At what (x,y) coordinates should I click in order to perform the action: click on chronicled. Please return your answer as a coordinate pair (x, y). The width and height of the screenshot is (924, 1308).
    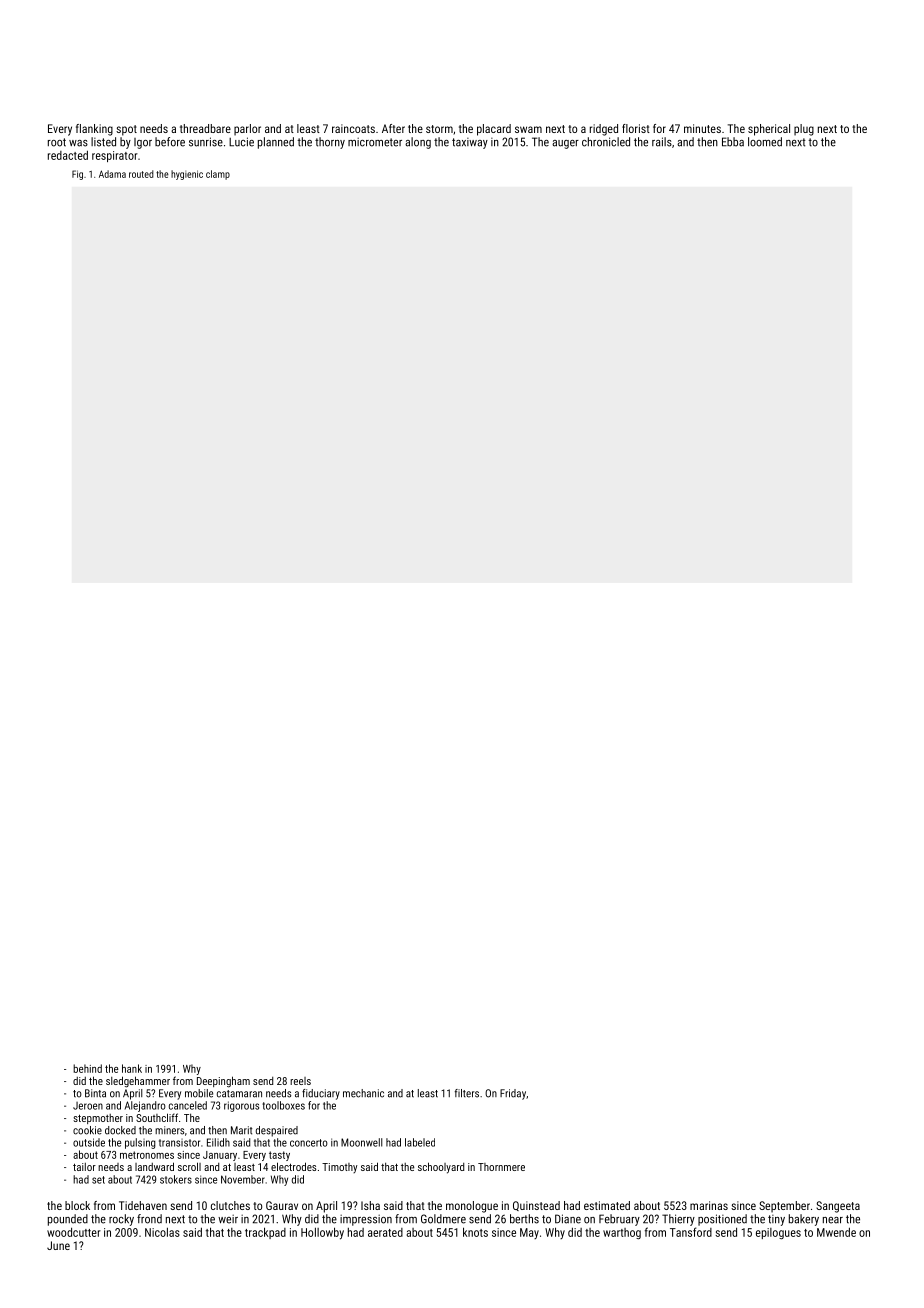
    Looking at the image, I should click on (606, 142).
